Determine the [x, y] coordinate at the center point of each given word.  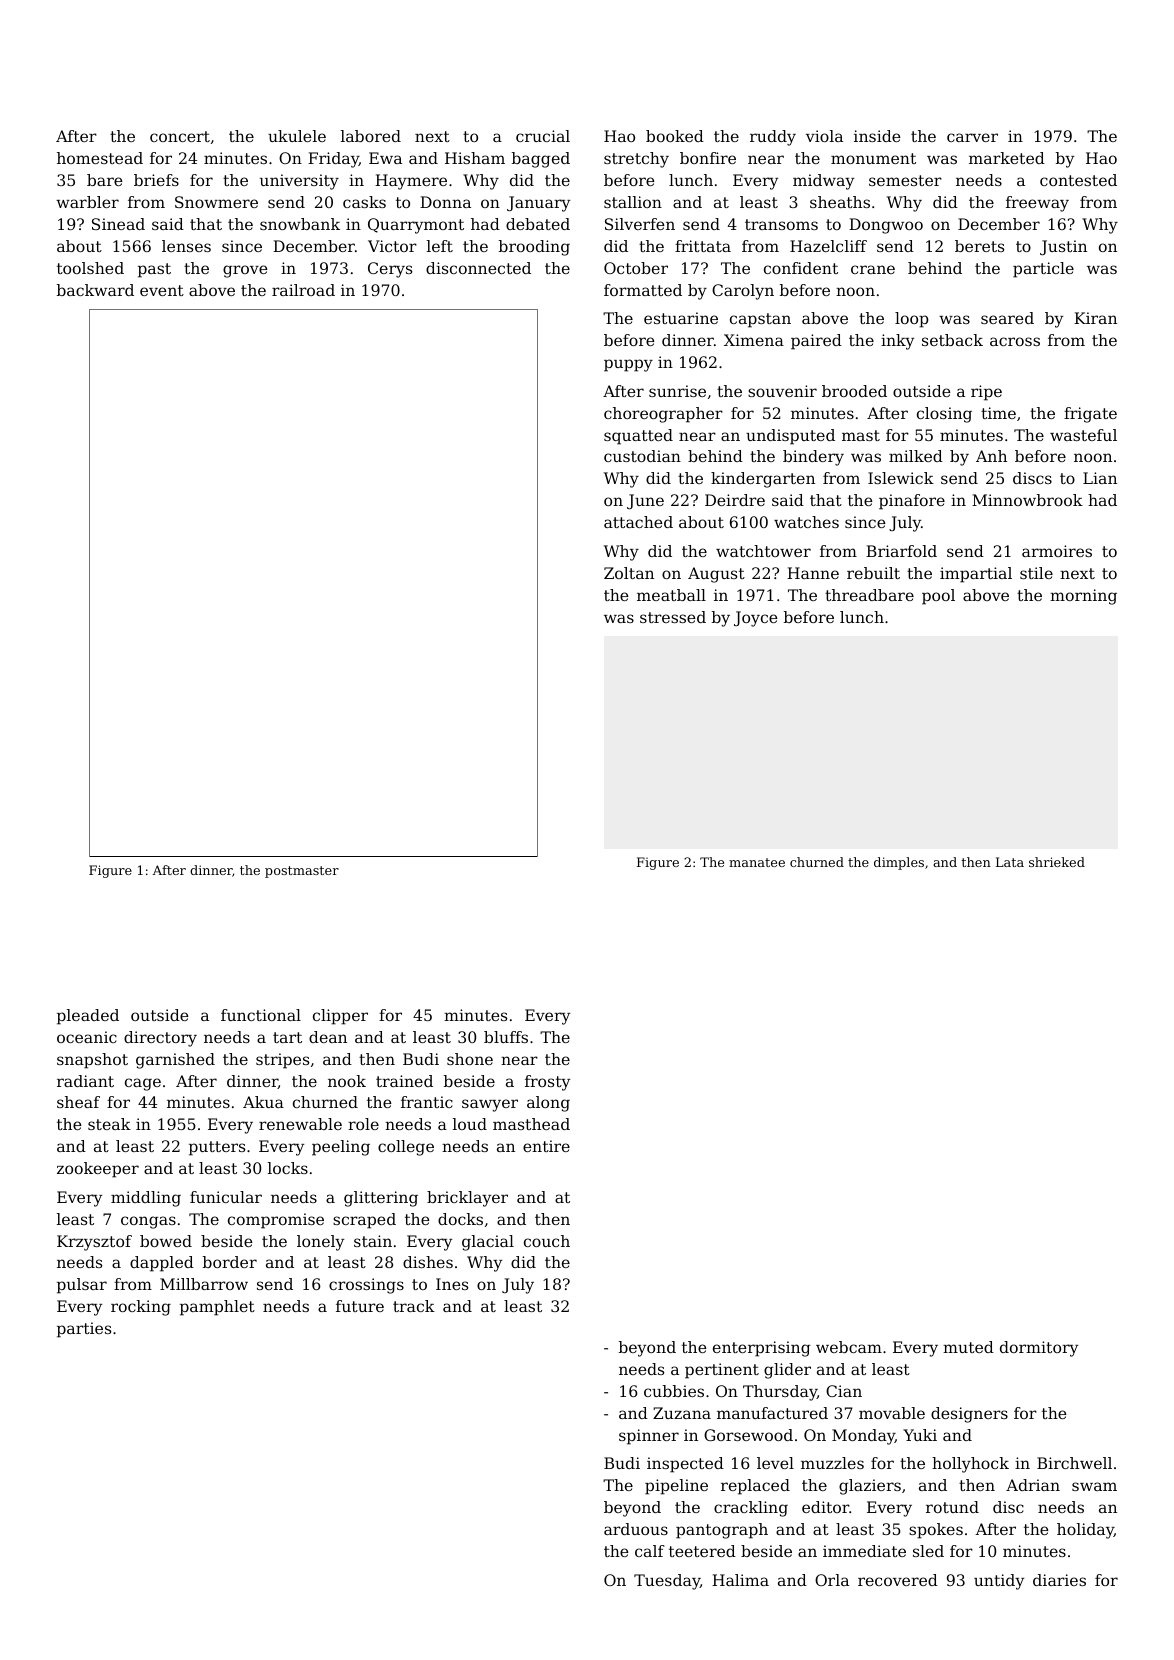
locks [288, 1168]
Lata [1010, 862]
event [162, 290]
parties [84, 1330]
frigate [1090, 415]
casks [364, 202]
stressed [673, 617]
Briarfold [901, 551]
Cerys [390, 270]
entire [546, 1146]
